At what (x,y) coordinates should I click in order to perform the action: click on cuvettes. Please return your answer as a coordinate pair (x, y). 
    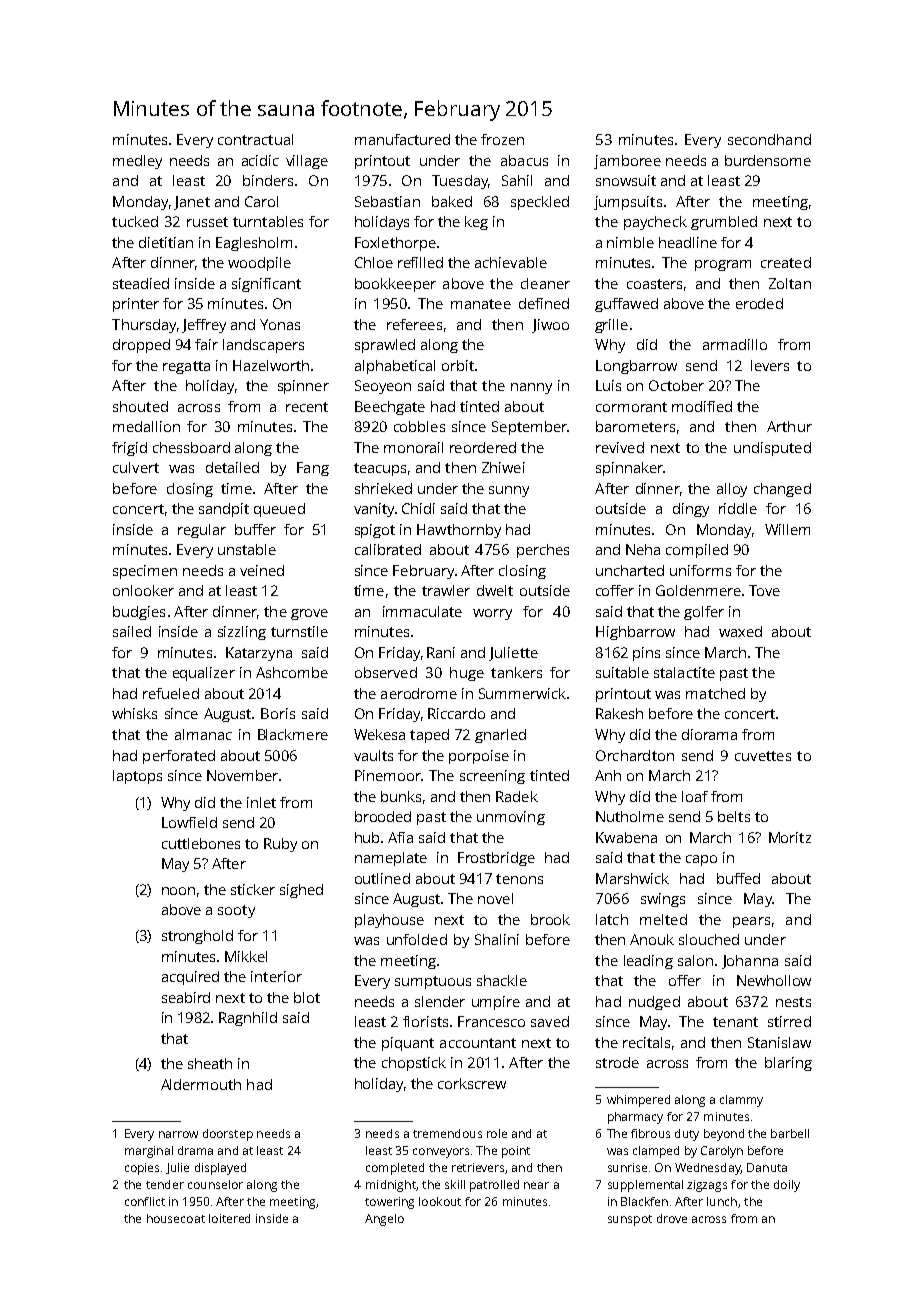
    Looking at the image, I should click on (763, 756).
